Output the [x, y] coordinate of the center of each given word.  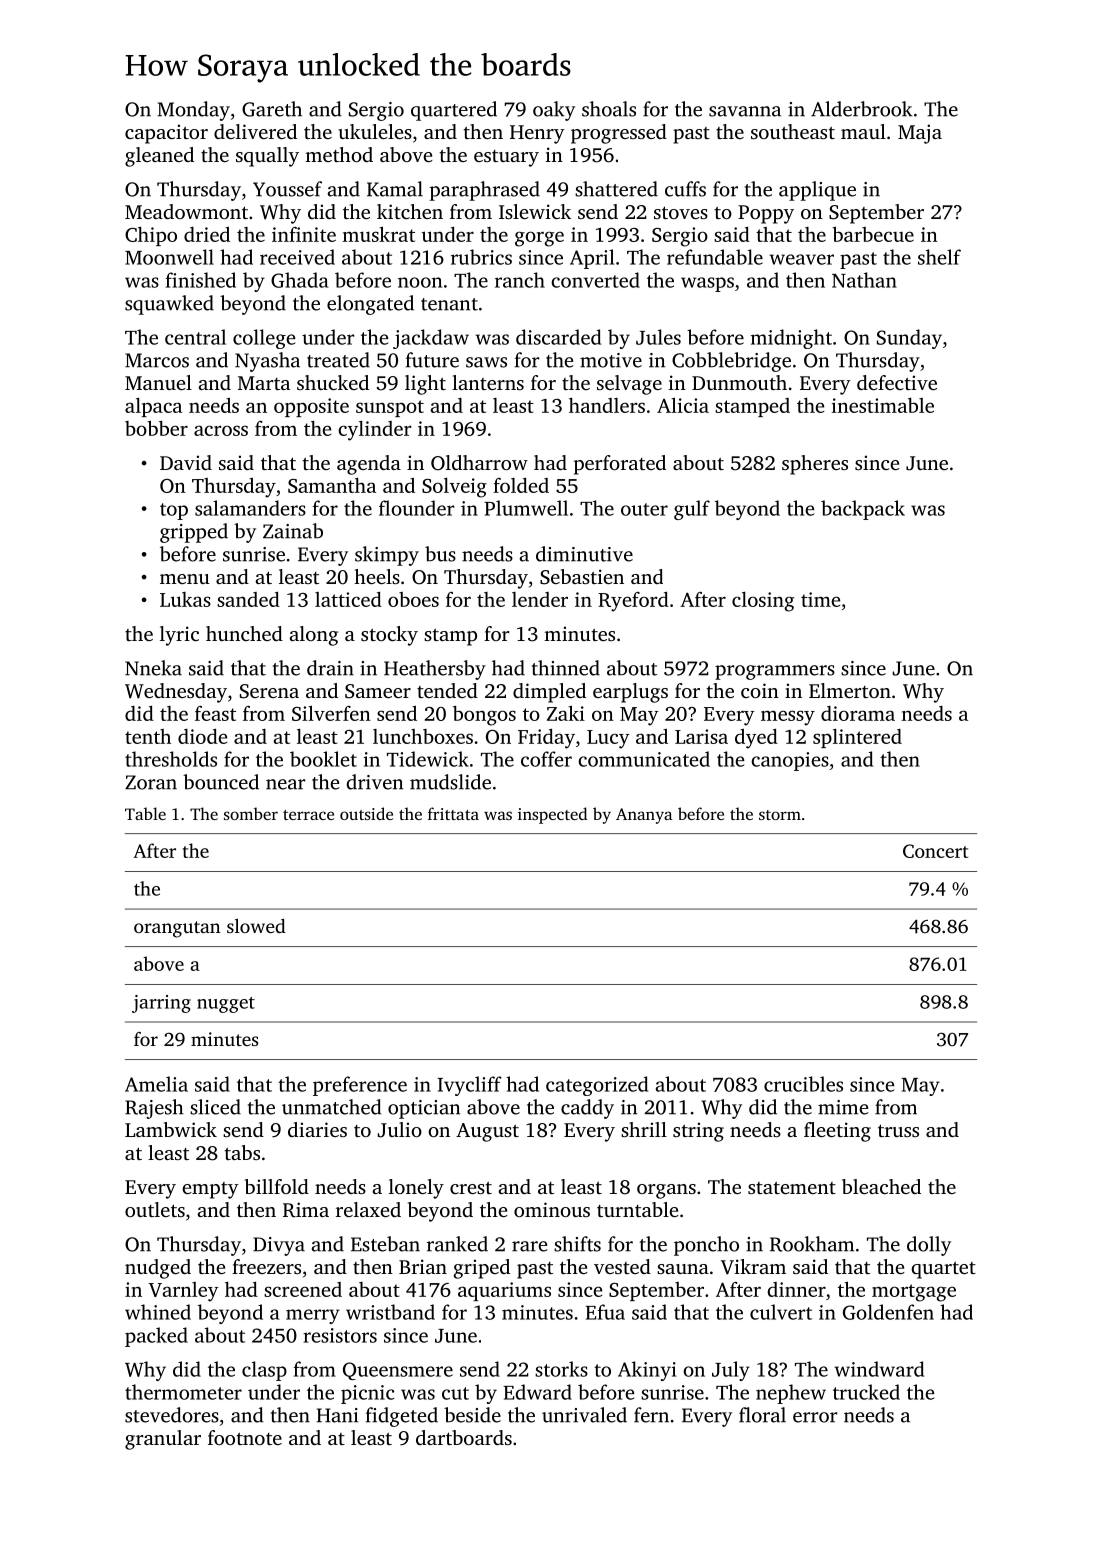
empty [210, 1190]
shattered [616, 189]
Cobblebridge [731, 362]
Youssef [287, 189]
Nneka [153, 668]
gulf [692, 510]
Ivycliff [470, 1086]
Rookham [812, 1244]
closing [763, 602]
